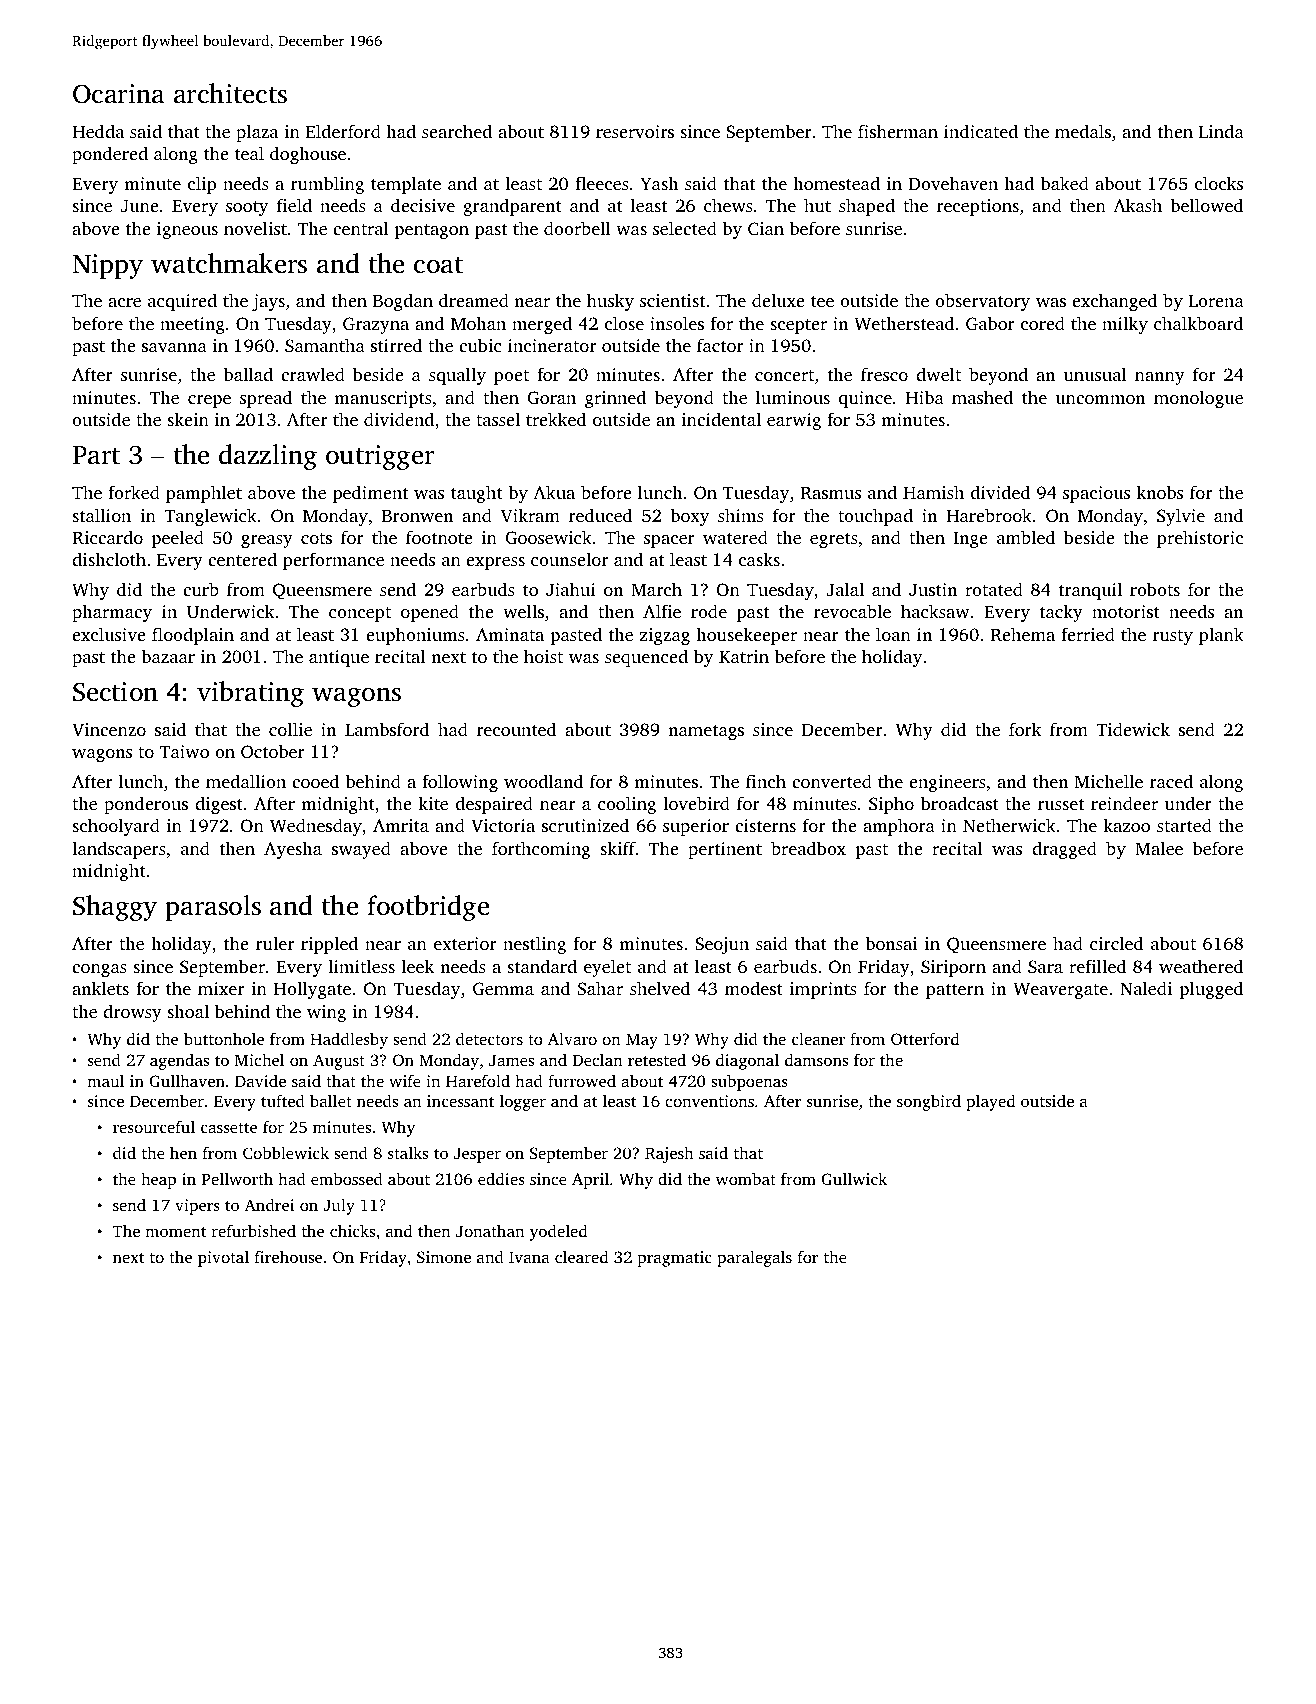 This image has width=1316, height=1704. What do you see at coordinates (230, 93) in the image?
I see `architects` at bounding box center [230, 93].
